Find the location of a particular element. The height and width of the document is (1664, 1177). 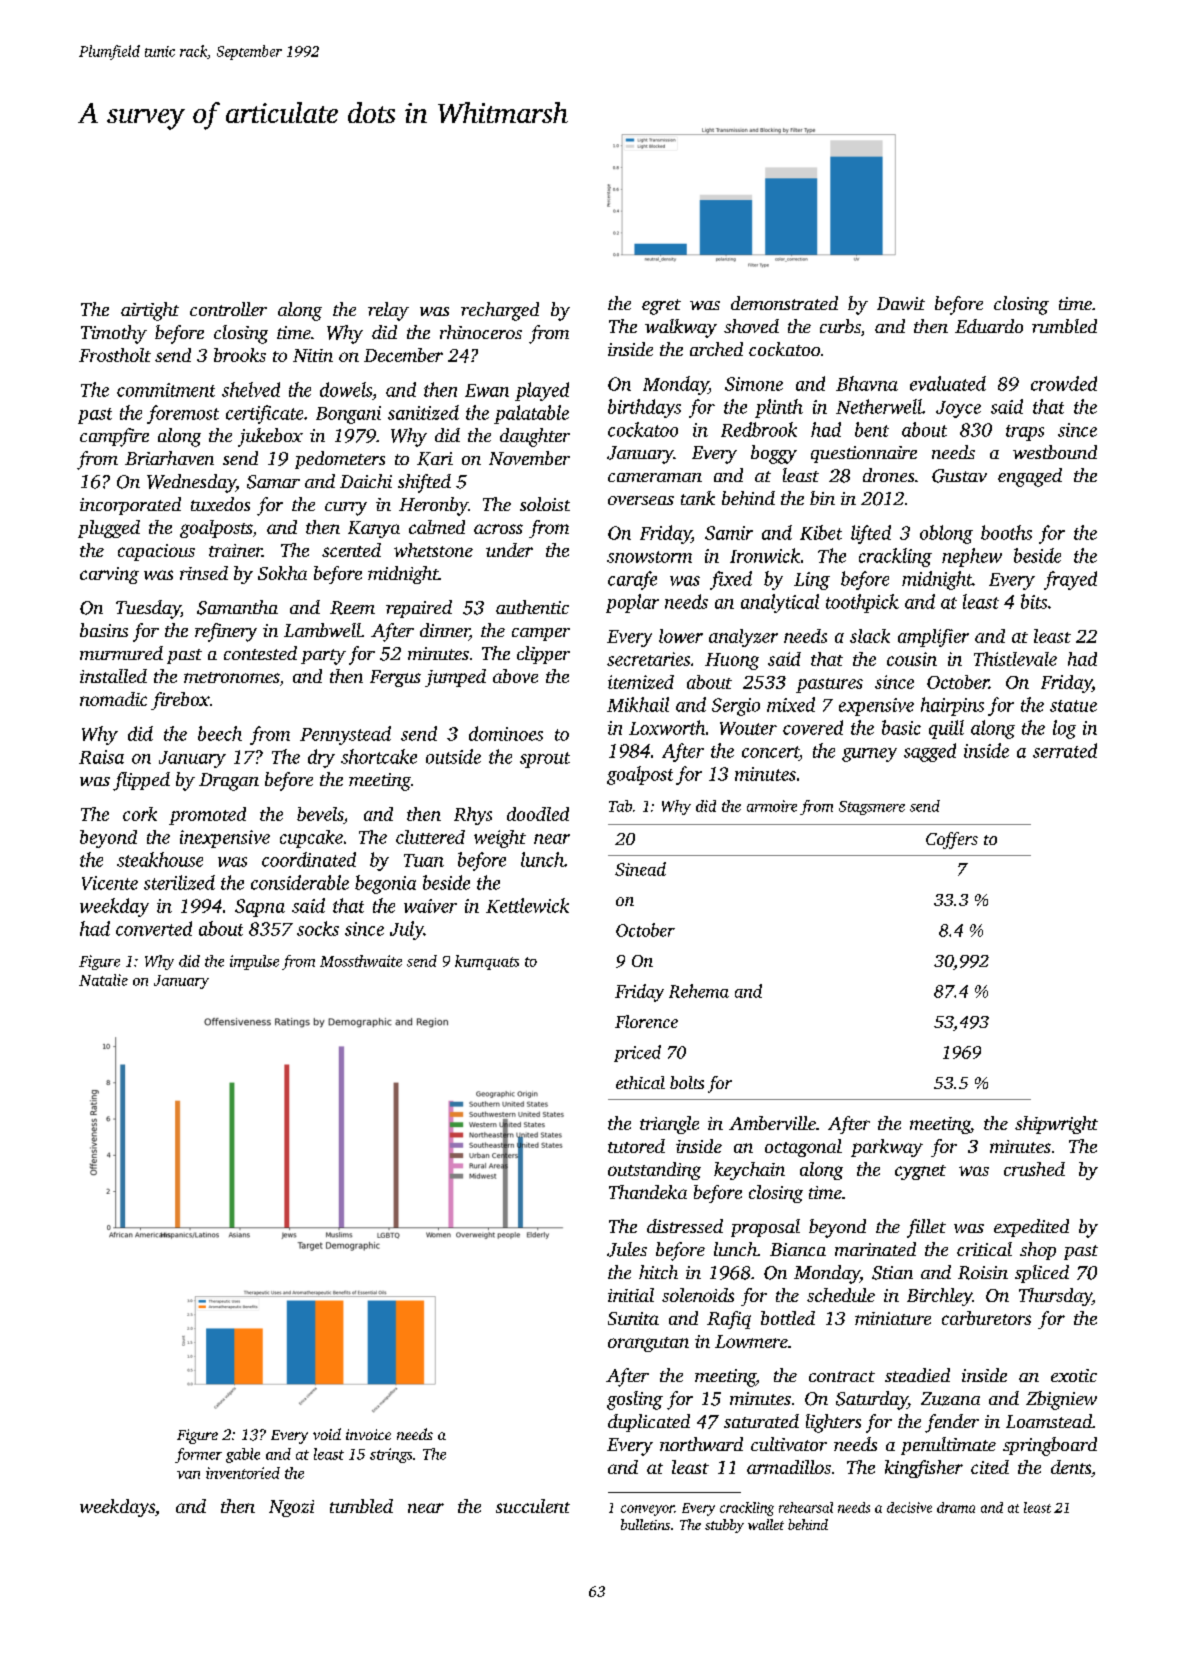

van is located at coordinates (188, 1475).
